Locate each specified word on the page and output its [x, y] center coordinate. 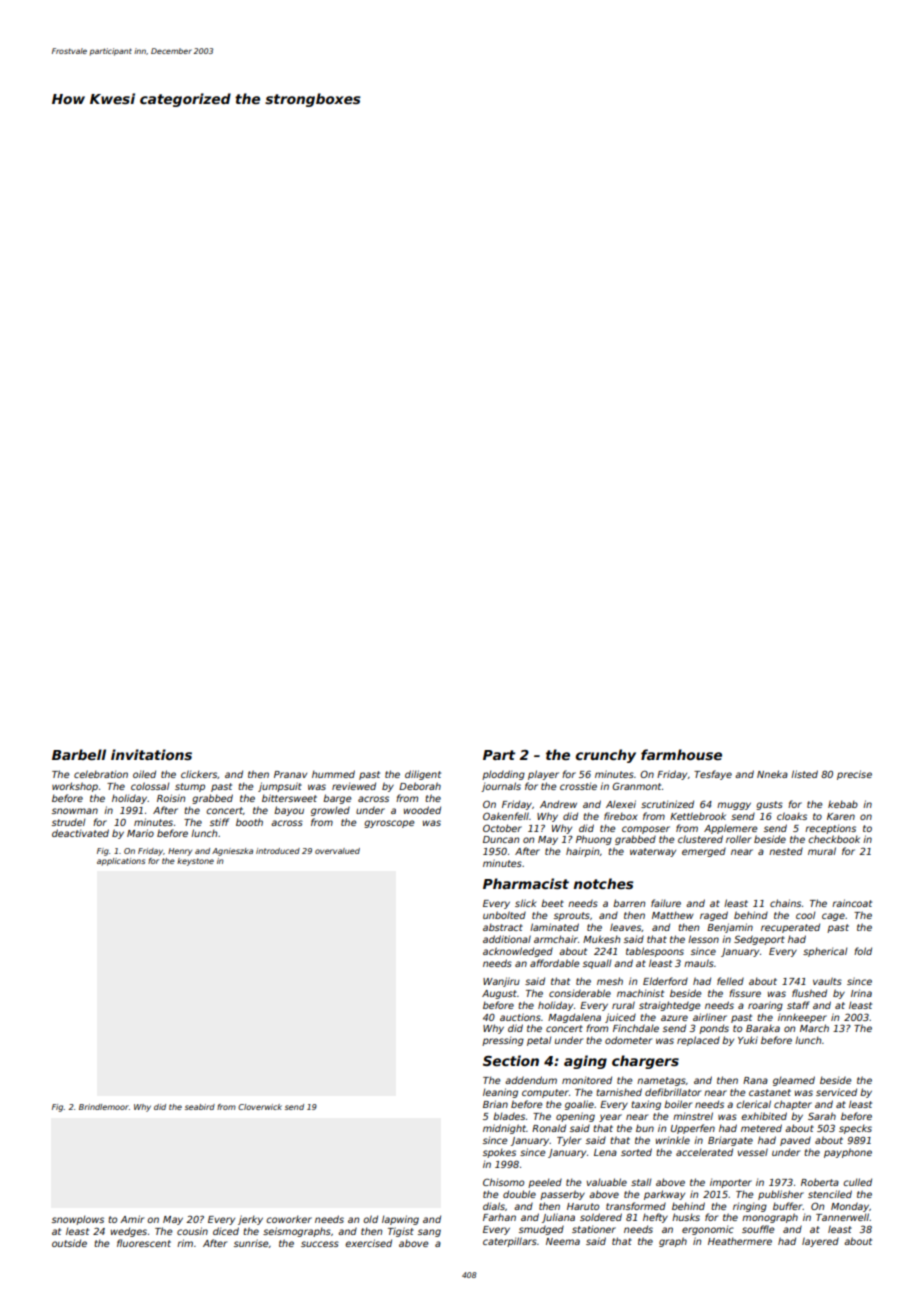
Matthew [673, 915]
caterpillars [510, 1242]
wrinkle [673, 1140]
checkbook [834, 839]
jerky [250, 1220]
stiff [219, 822]
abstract [503, 927]
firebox [620, 816]
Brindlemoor [104, 1107]
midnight [504, 1129]
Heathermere [740, 1241]
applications [121, 862]
